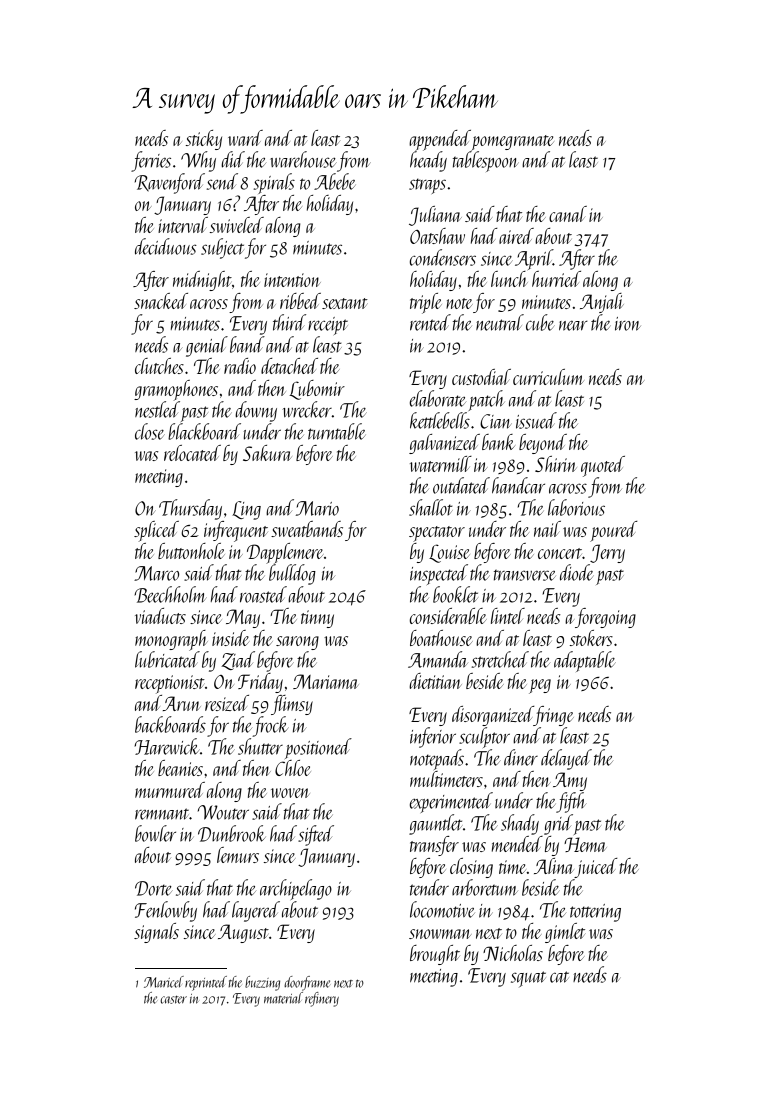  What do you see at coordinates (262, 983) in the image?
I see `buzzing` at bounding box center [262, 983].
